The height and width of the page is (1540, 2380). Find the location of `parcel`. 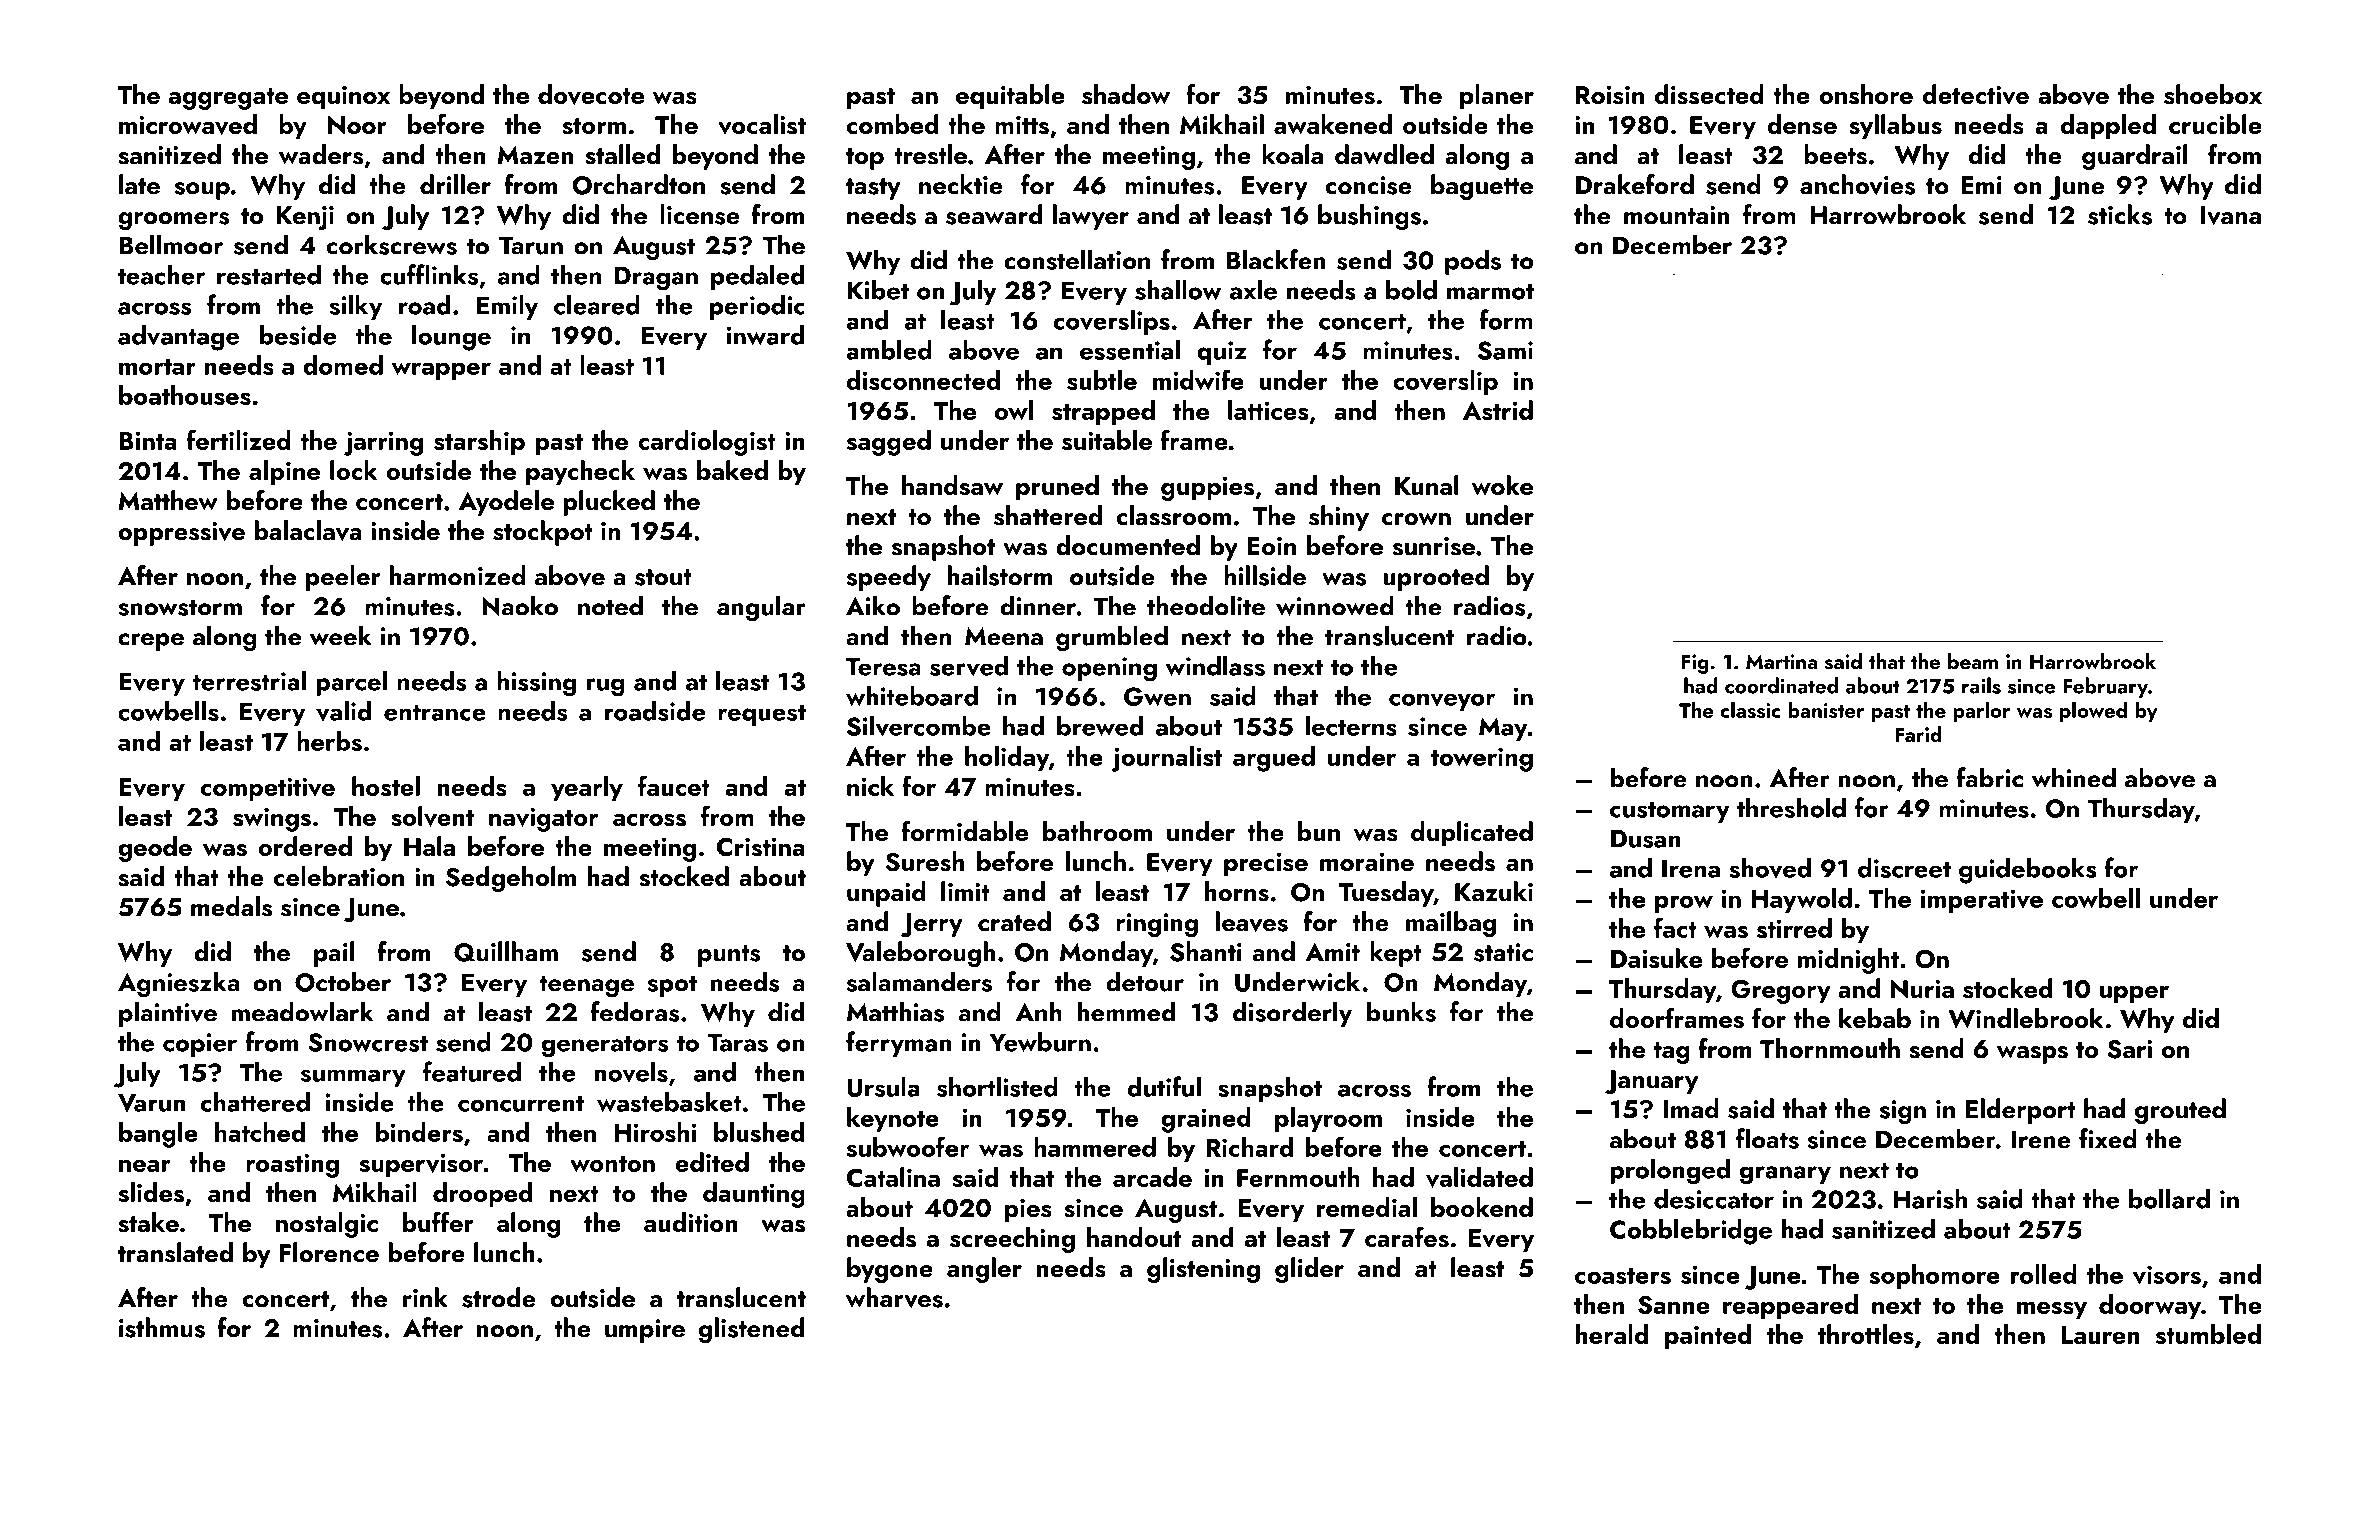

parcel is located at coordinates (351, 683).
